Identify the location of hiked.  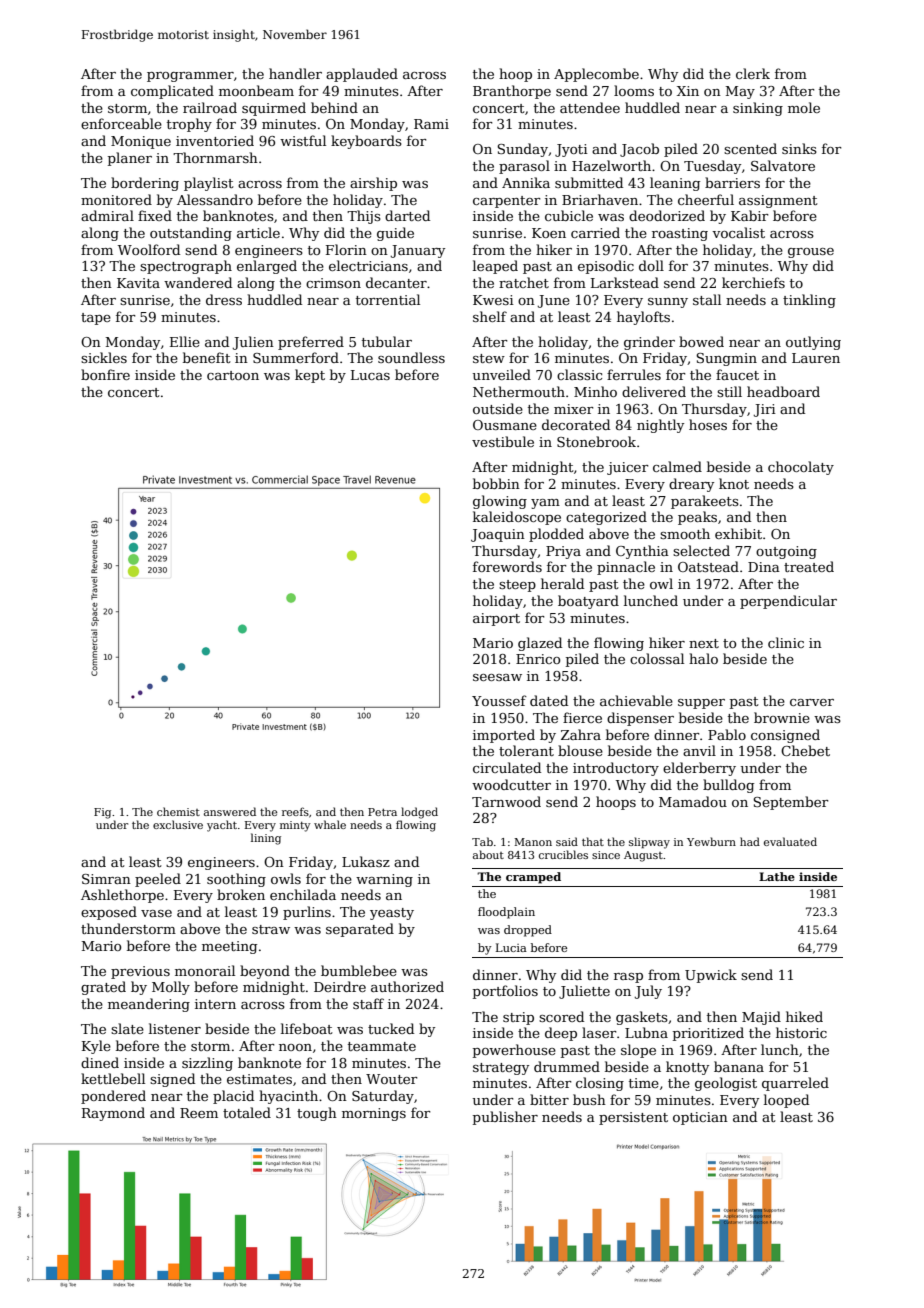
(804, 1016).
